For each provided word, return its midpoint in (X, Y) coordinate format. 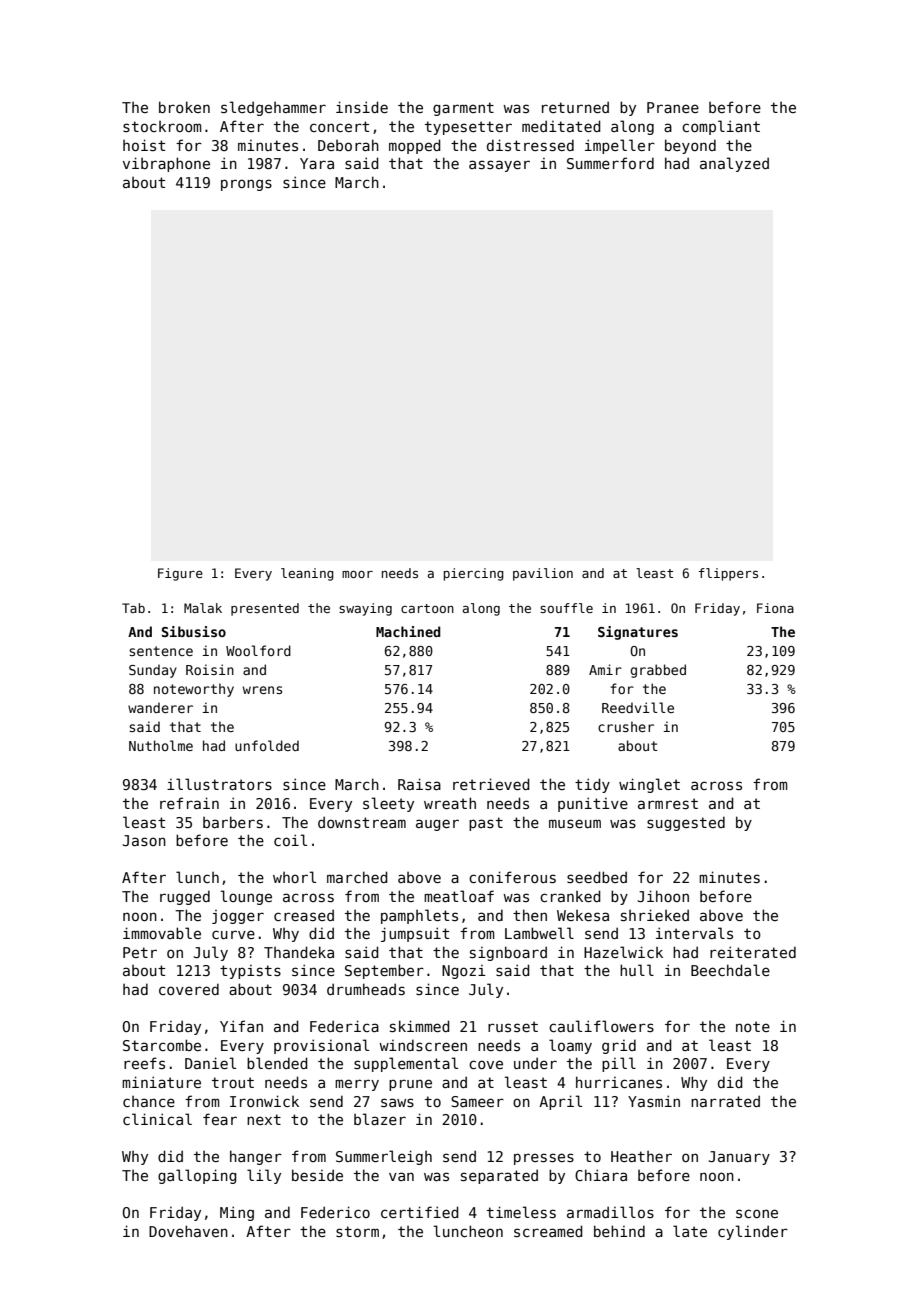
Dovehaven (188, 1231)
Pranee (673, 107)
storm (357, 1231)
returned (575, 107)
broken (184, 107)
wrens (262, 690)
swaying (365, 609)
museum (575, 823)
